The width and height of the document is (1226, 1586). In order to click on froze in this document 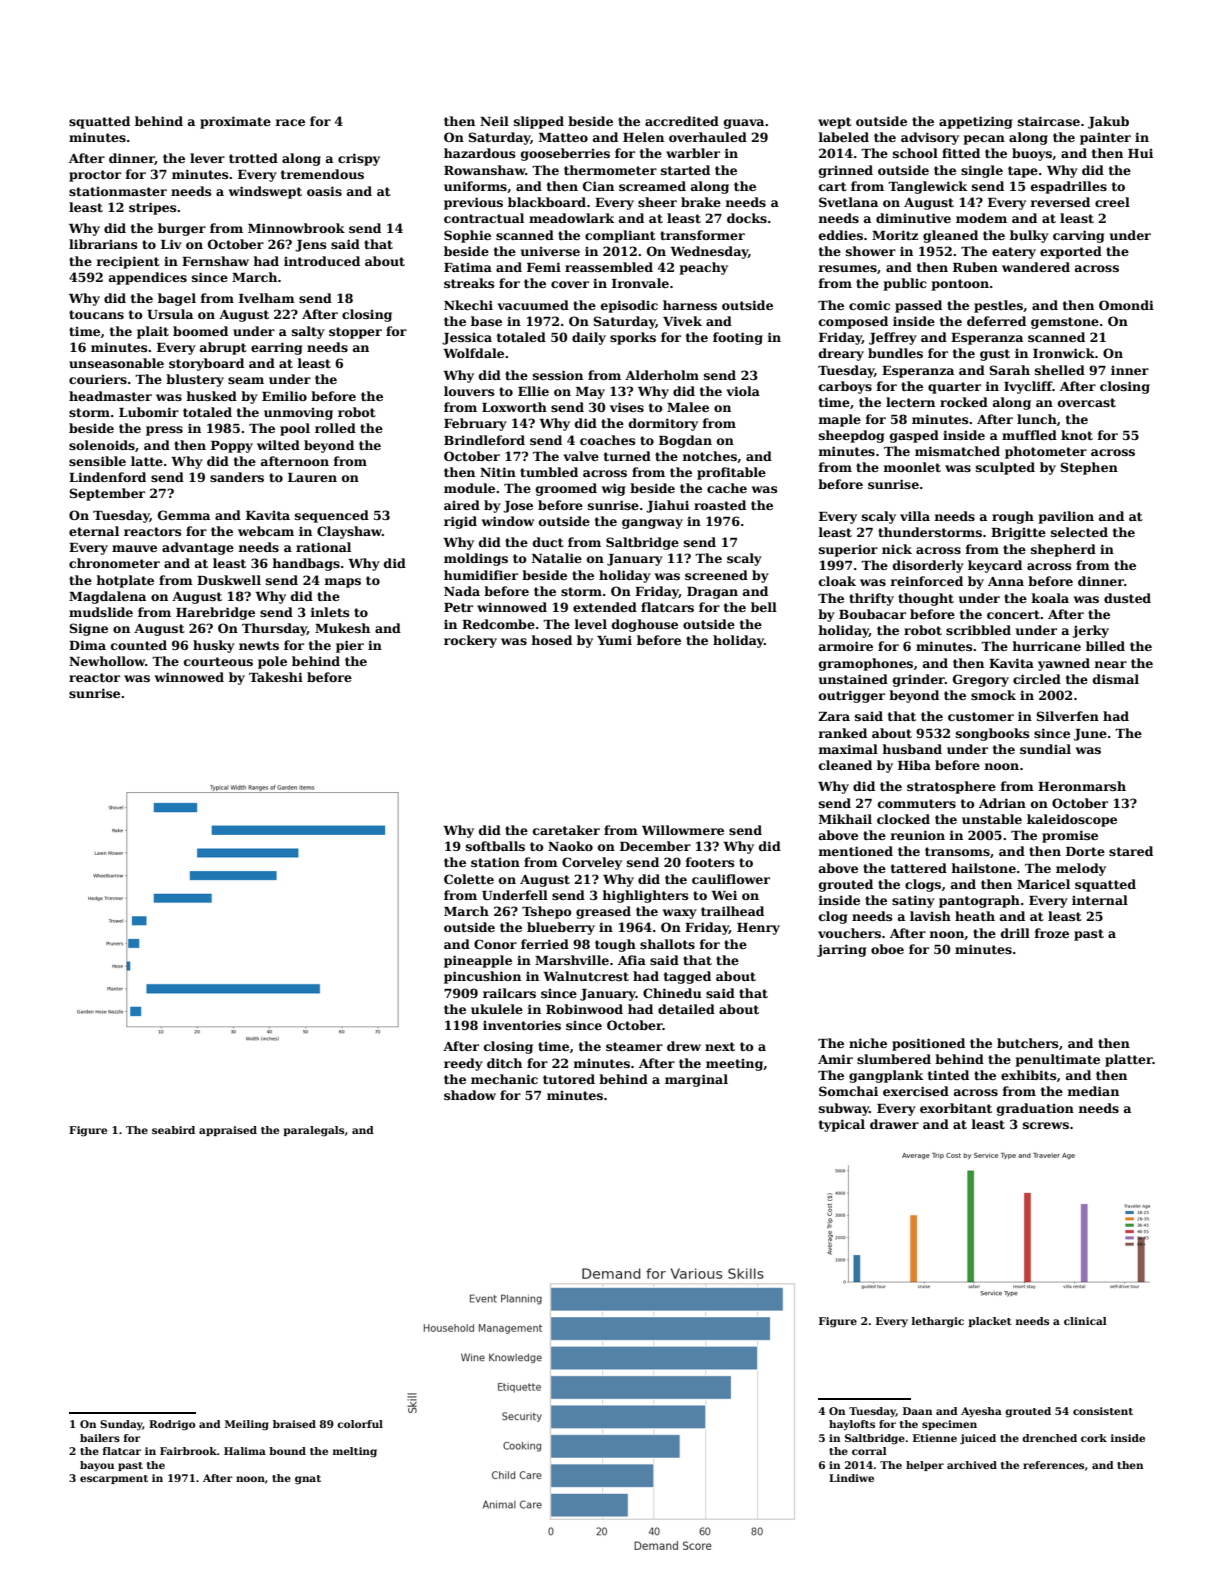, I will do `click(1051, 933)`.
